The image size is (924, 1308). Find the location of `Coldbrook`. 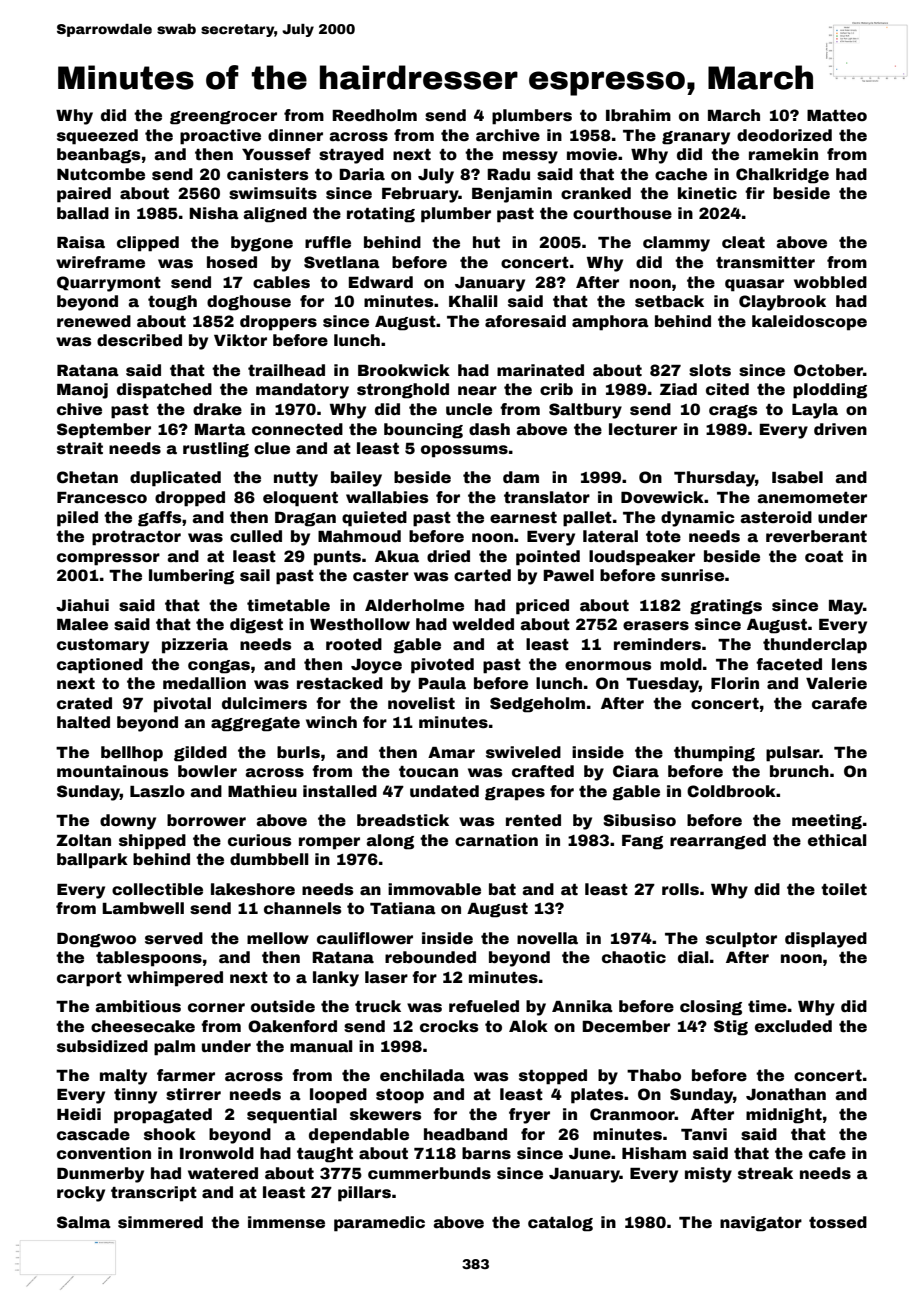

Coldbrook is located at coordinates (731, 791).
